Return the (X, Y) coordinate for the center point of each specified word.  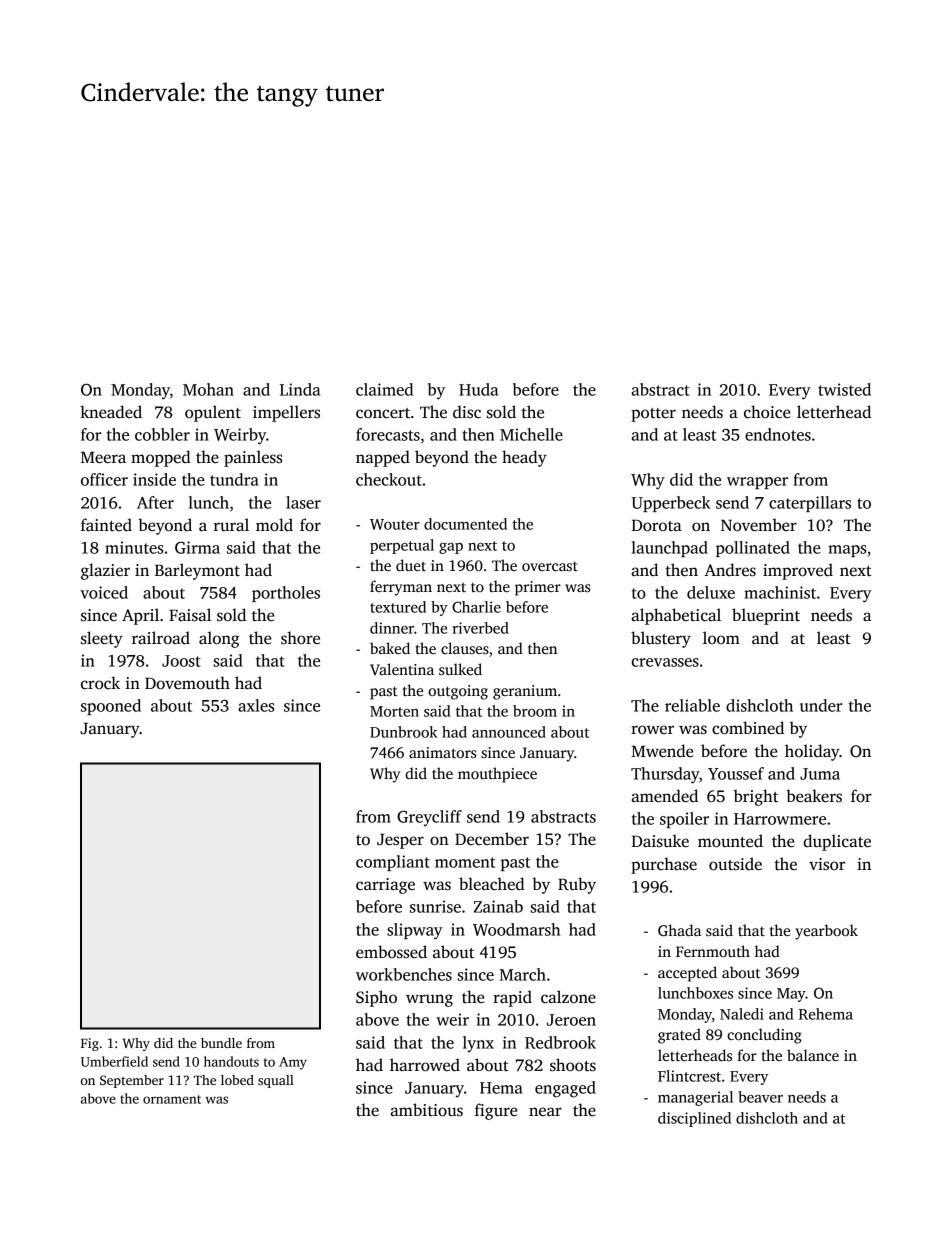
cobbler (162, 434)
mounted (730, 841)
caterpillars (810, 504)
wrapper (757, 483)
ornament (172, 1099)
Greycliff (429, 818)
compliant (393, 863)
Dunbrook (403, 732)
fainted (106, 524)
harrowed (425, 1065)
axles (256, 705)
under (821, 705)
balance (813, 1055)
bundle (221, 1043)
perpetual (402, 546)
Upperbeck (671, 504)
